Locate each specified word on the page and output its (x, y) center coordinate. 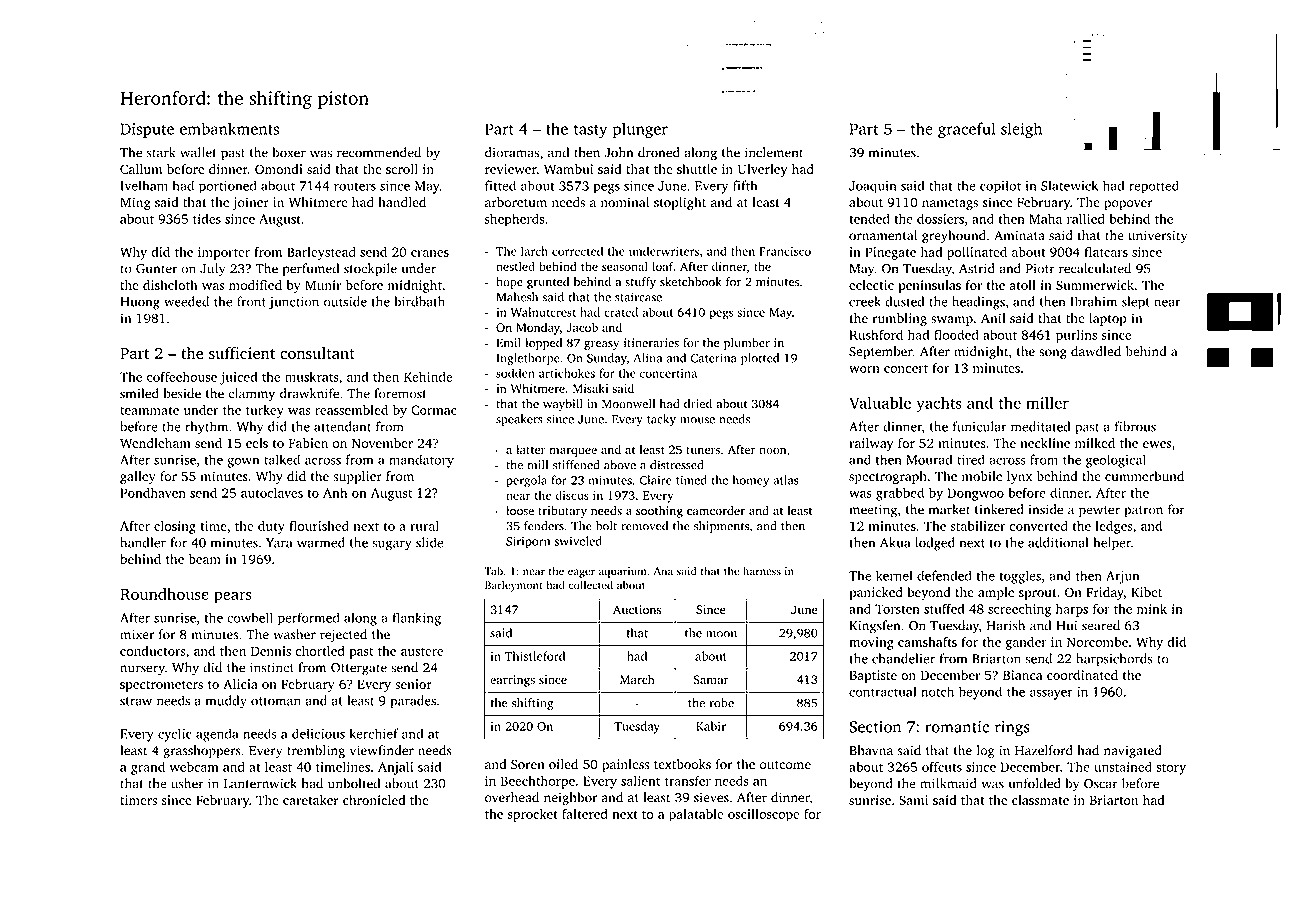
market (949, 509)
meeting (873, 511)
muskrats (312, 376)
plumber (747, 344)
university (1157, 236)
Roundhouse (164, 594)
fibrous (1135, 426)
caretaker (311, 800)
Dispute (147, 130)
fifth (745, 185)
